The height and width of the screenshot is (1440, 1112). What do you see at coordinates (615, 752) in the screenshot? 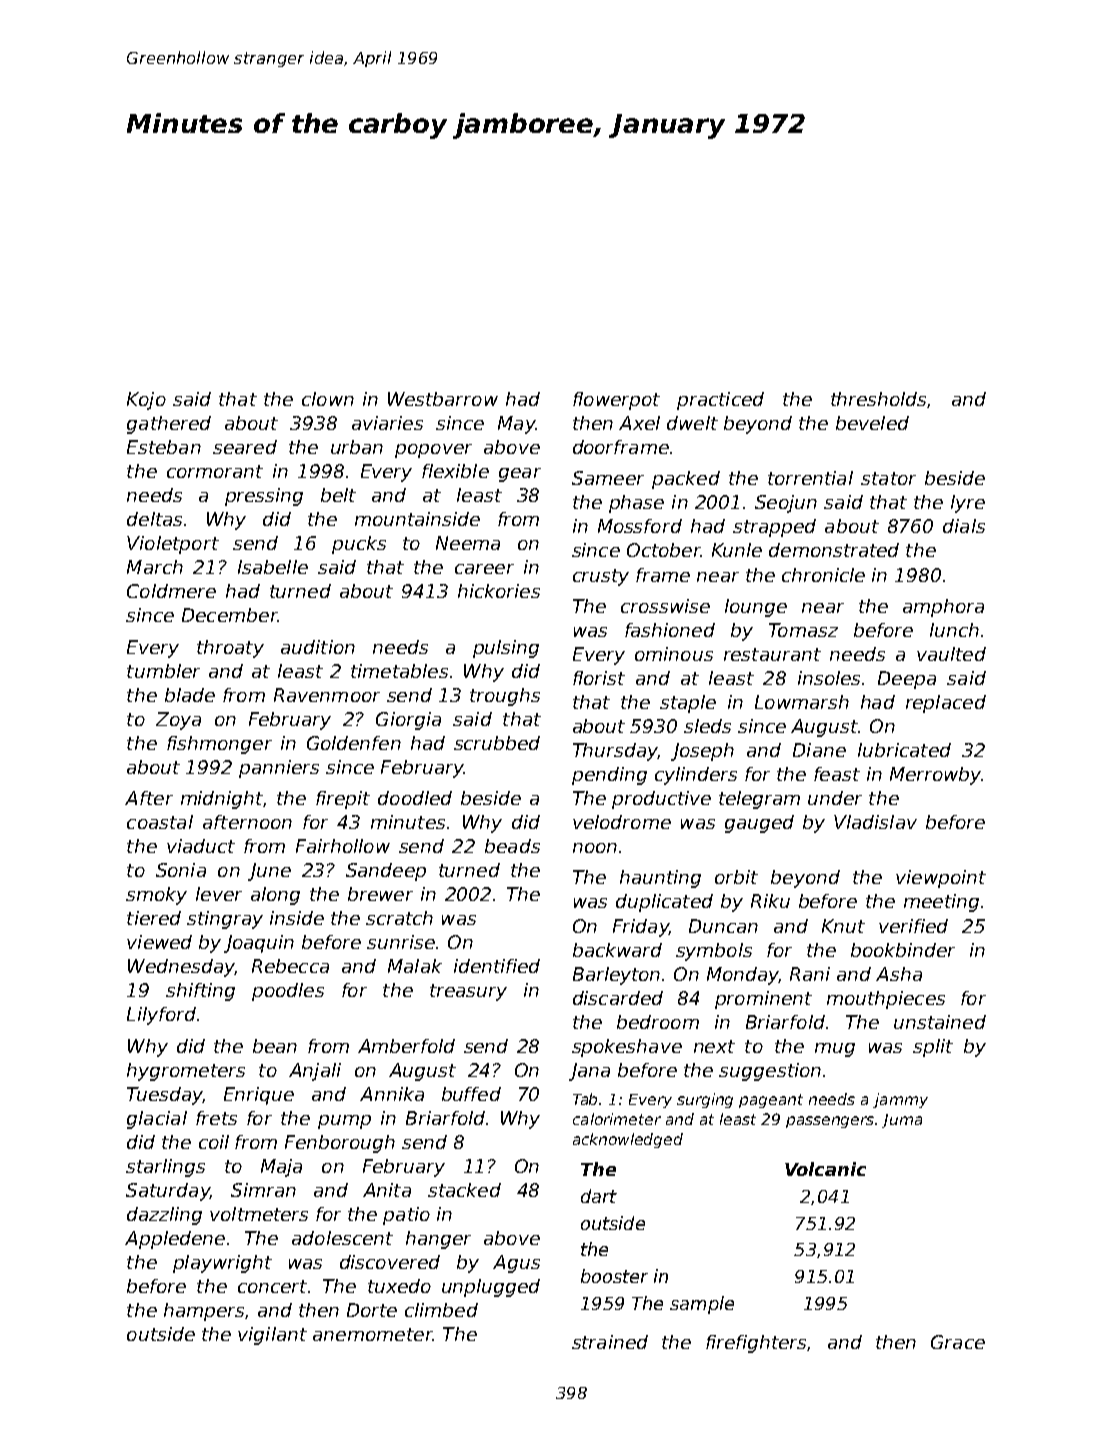
I see `Thursday` at bounding box center [615, 752].
